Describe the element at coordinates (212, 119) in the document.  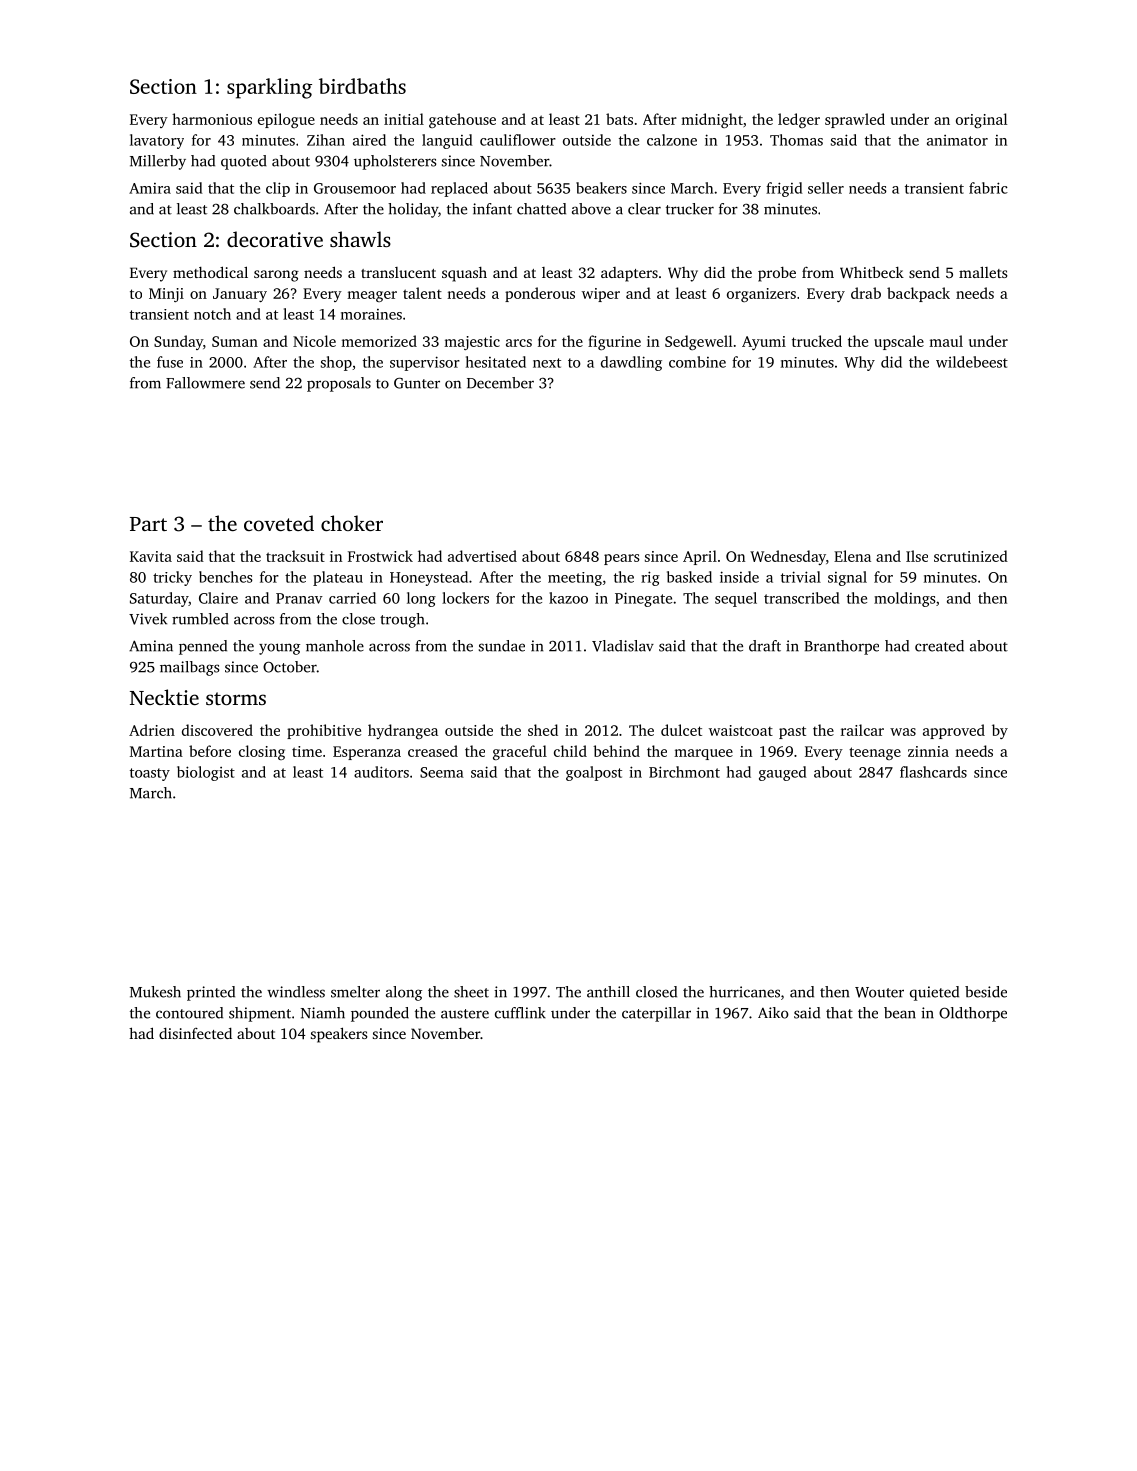
I see `harmonious` at that location.
